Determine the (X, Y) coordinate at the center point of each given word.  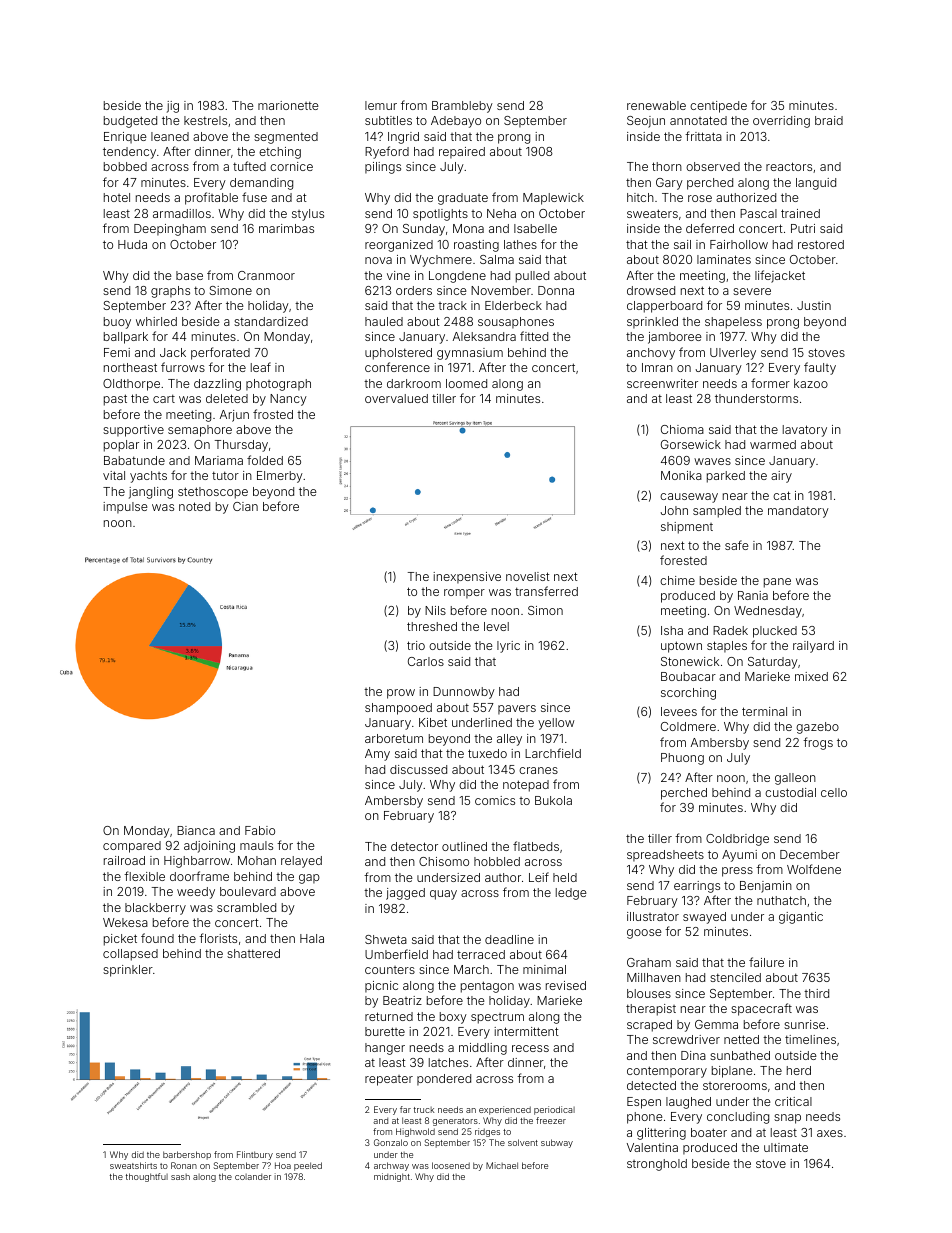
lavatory (805, 431)
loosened (451, 1165)
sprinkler (128, 971)
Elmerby (280, 477)
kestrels (205, 120)
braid (829, 120)
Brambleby (462, 107)
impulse (125, 508)
